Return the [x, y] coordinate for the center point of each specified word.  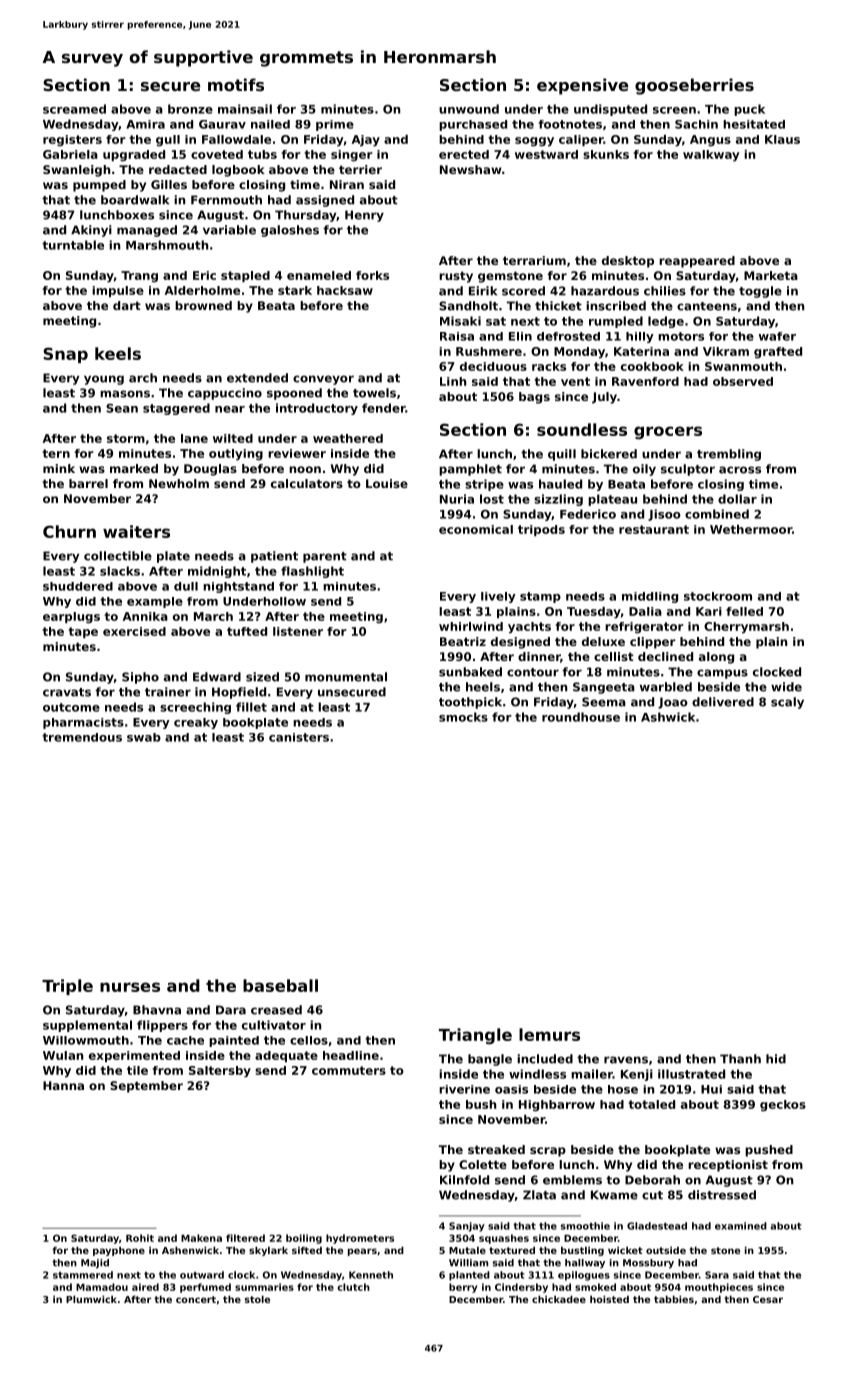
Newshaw [470, 169]
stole [257, 1299]
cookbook [652, 366]
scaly [787, 703]
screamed [74, 109]
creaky [196, 723]
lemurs [549, 1034]
